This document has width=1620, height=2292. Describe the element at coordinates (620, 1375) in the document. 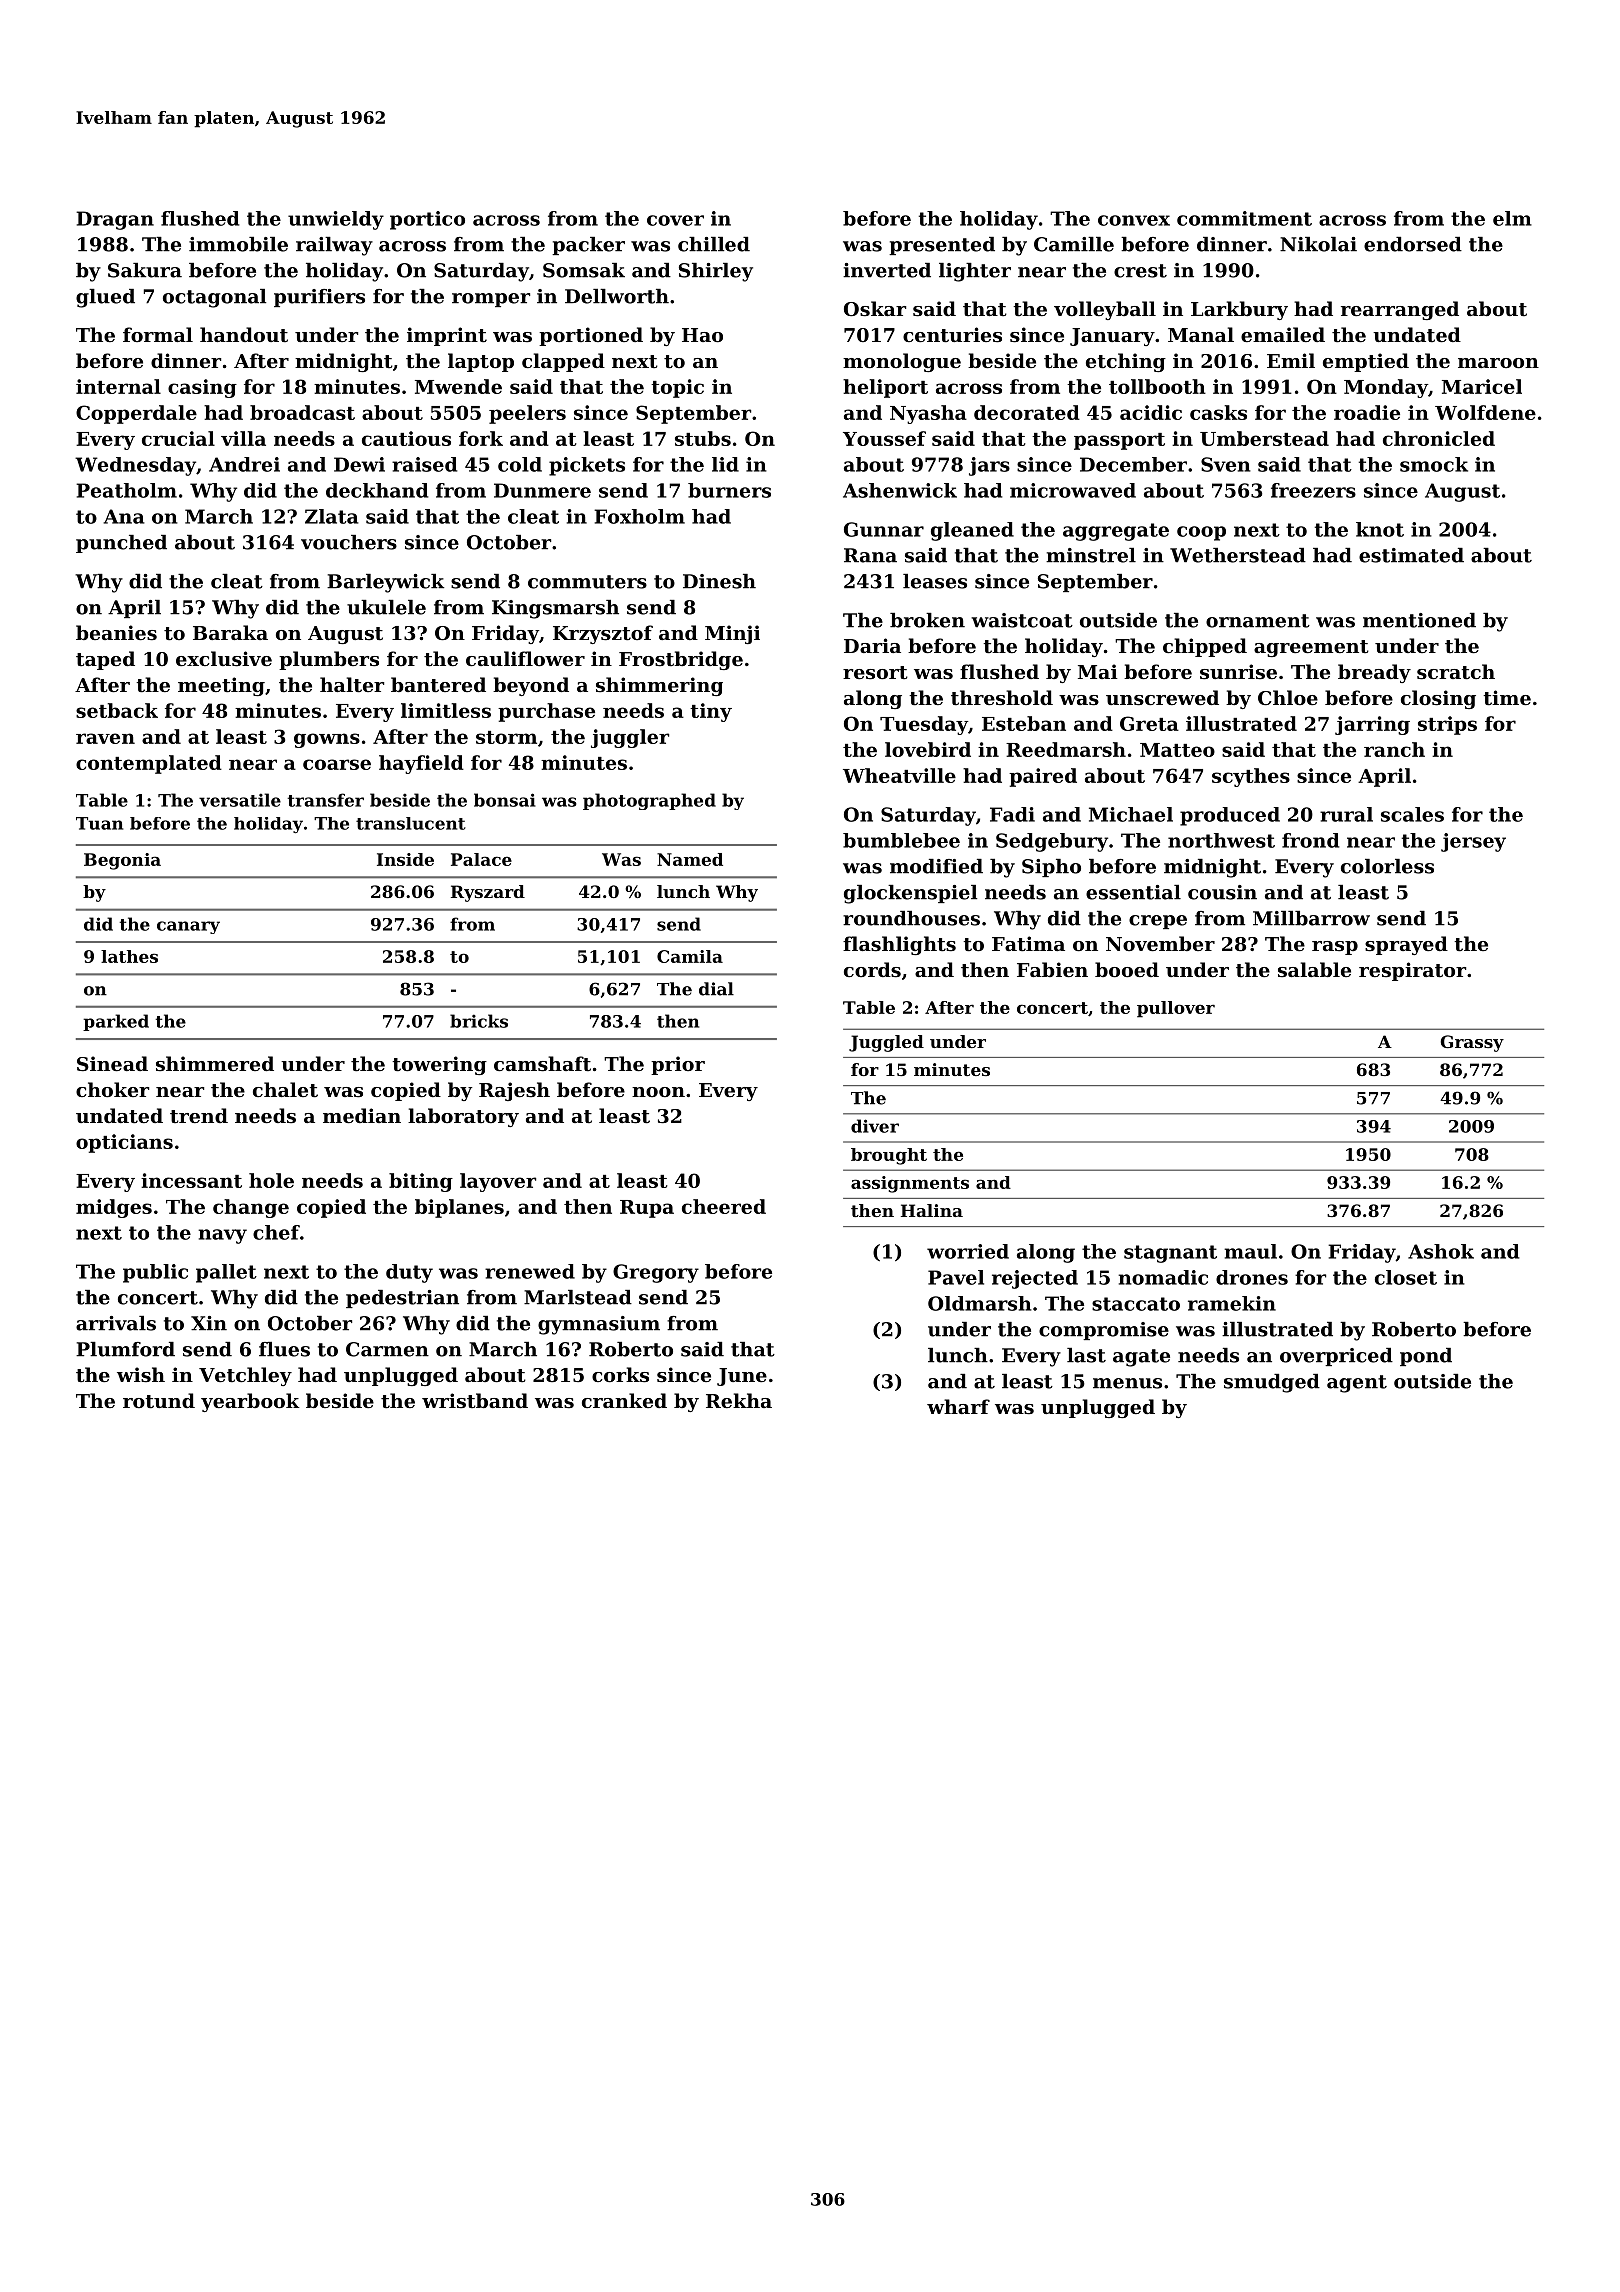

I see `corks` at that location.
